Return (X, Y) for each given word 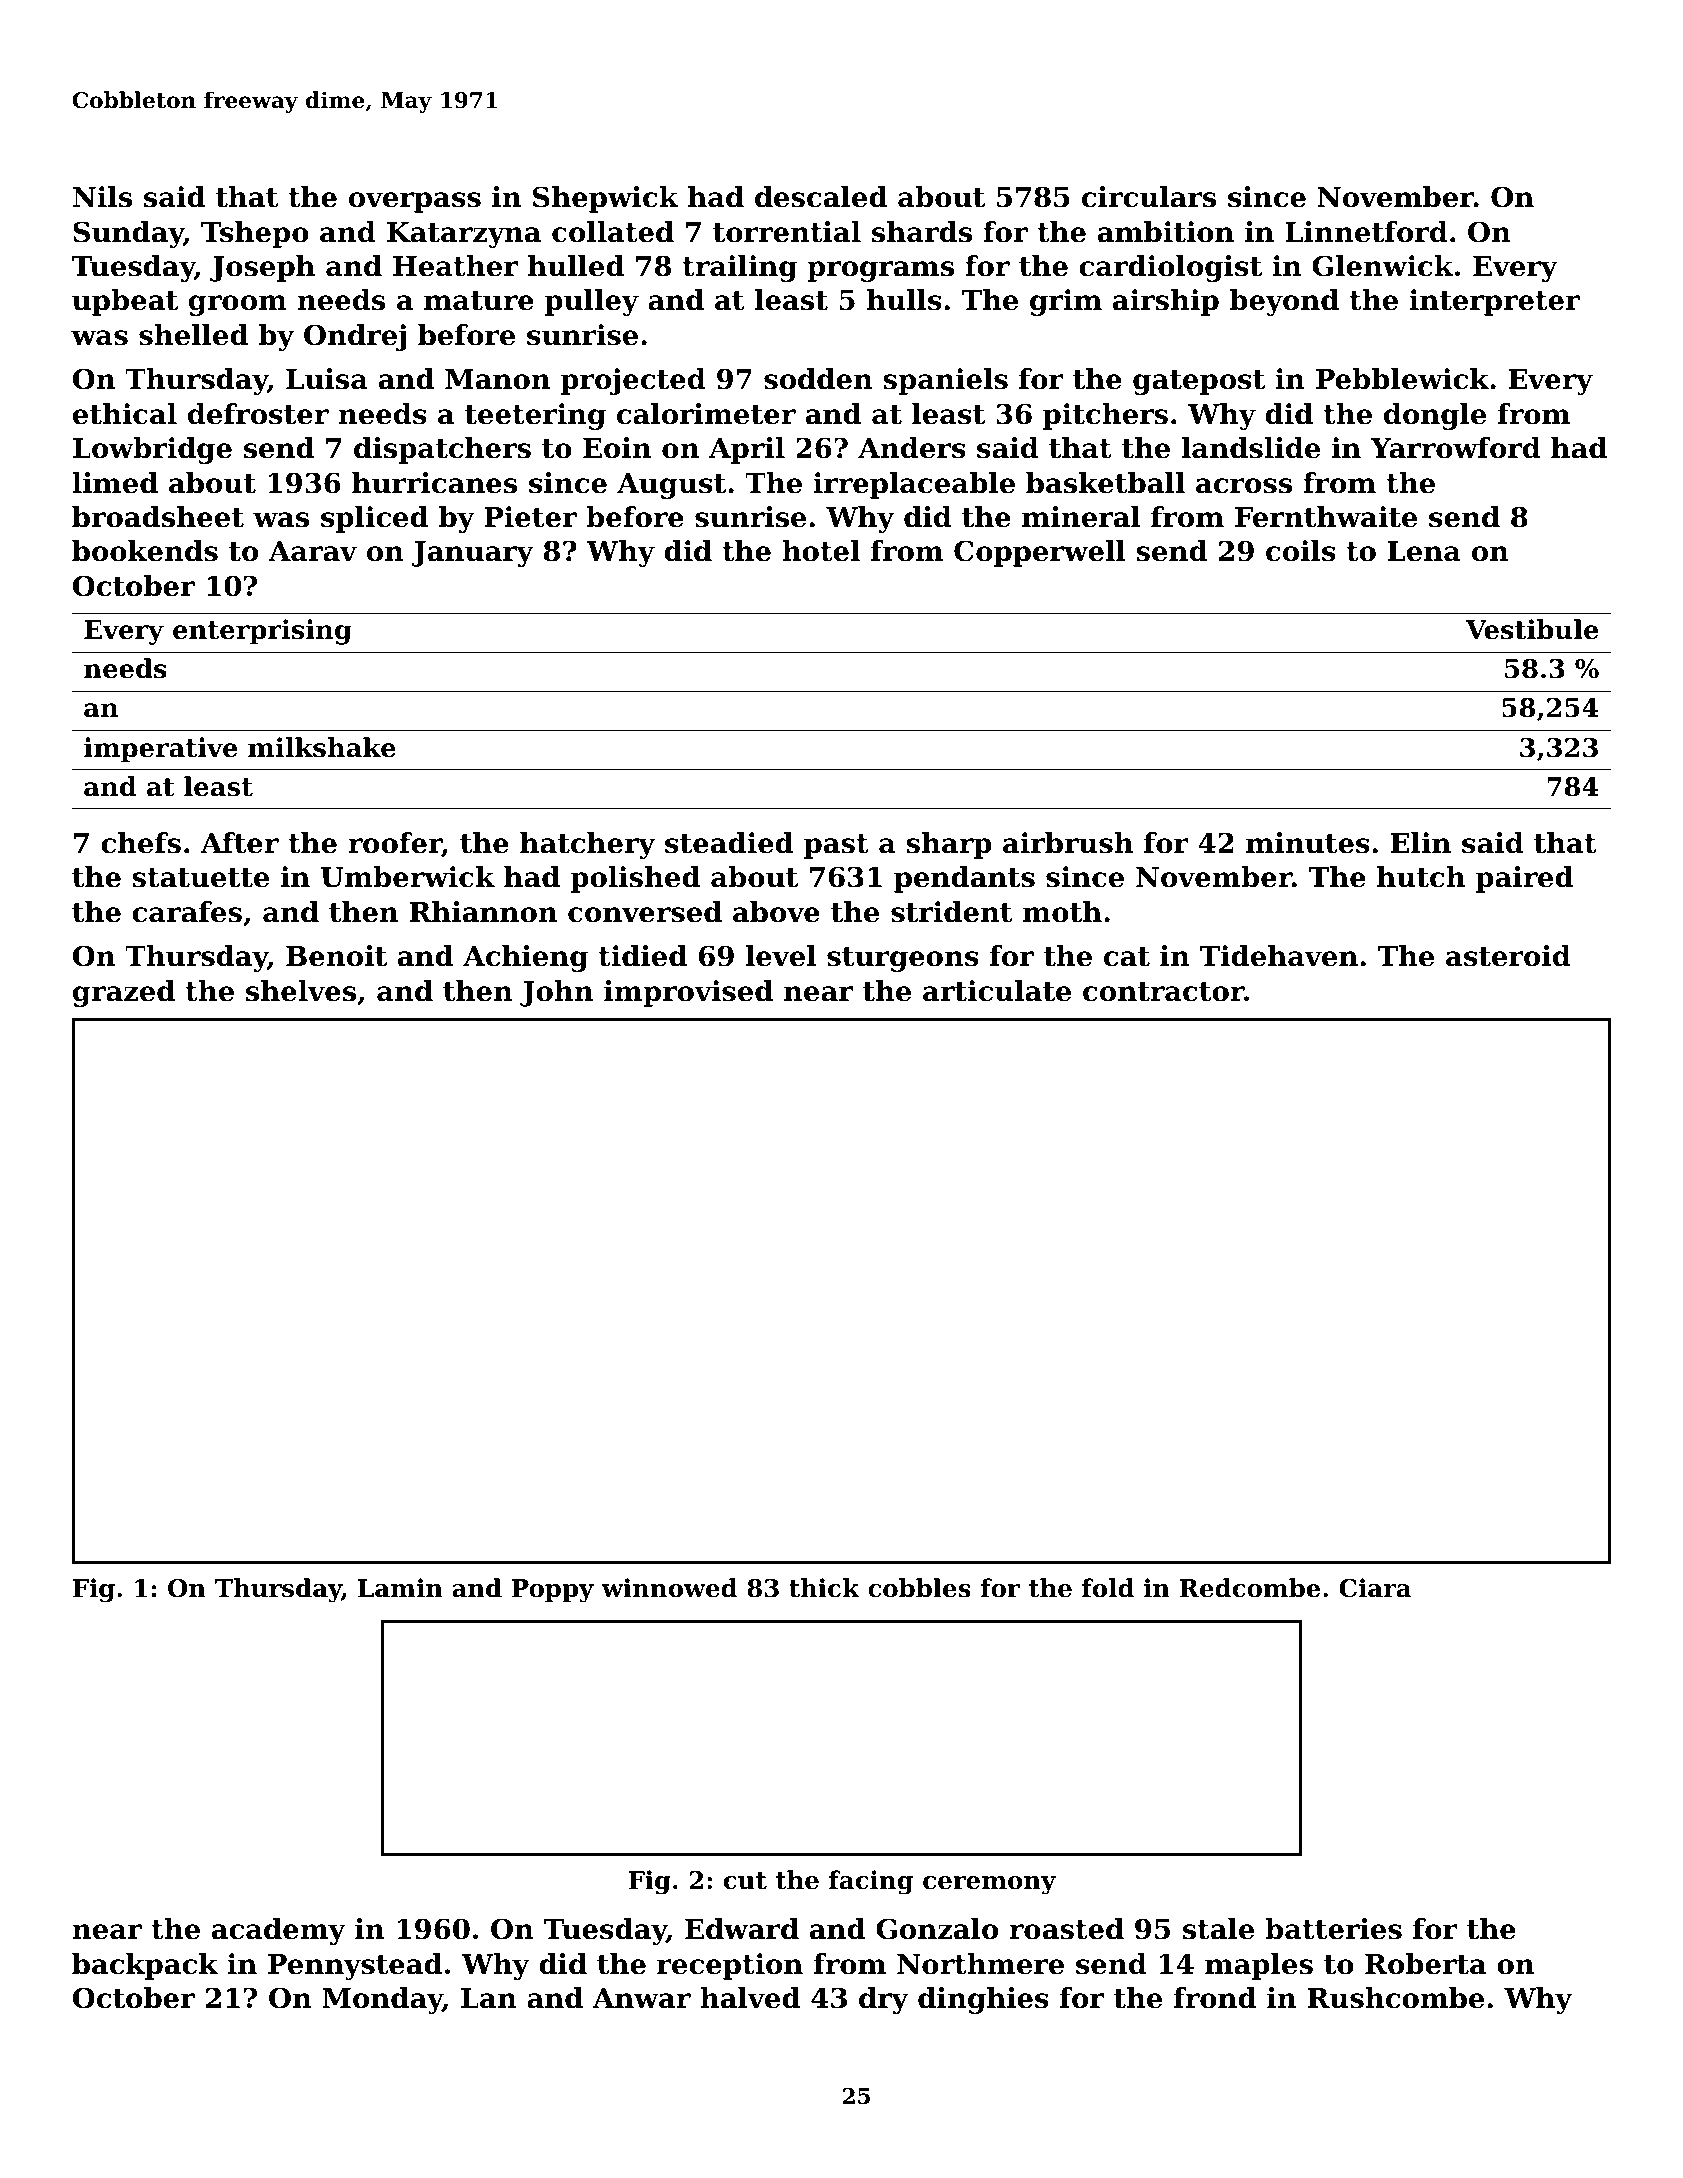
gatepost (1199, 382)
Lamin (400, 1588)
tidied (642, 956)
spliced (374, 519)
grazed (124, 993)
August (671, 486)
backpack (145, 1966)
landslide (1251, 448)
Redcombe (1249, 1588)
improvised (688, 993)
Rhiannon (483, 912)
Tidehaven (1279, 956)
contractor (1163, 992)
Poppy (553, 1591)
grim (1066, 302)
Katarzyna (464, 235)
